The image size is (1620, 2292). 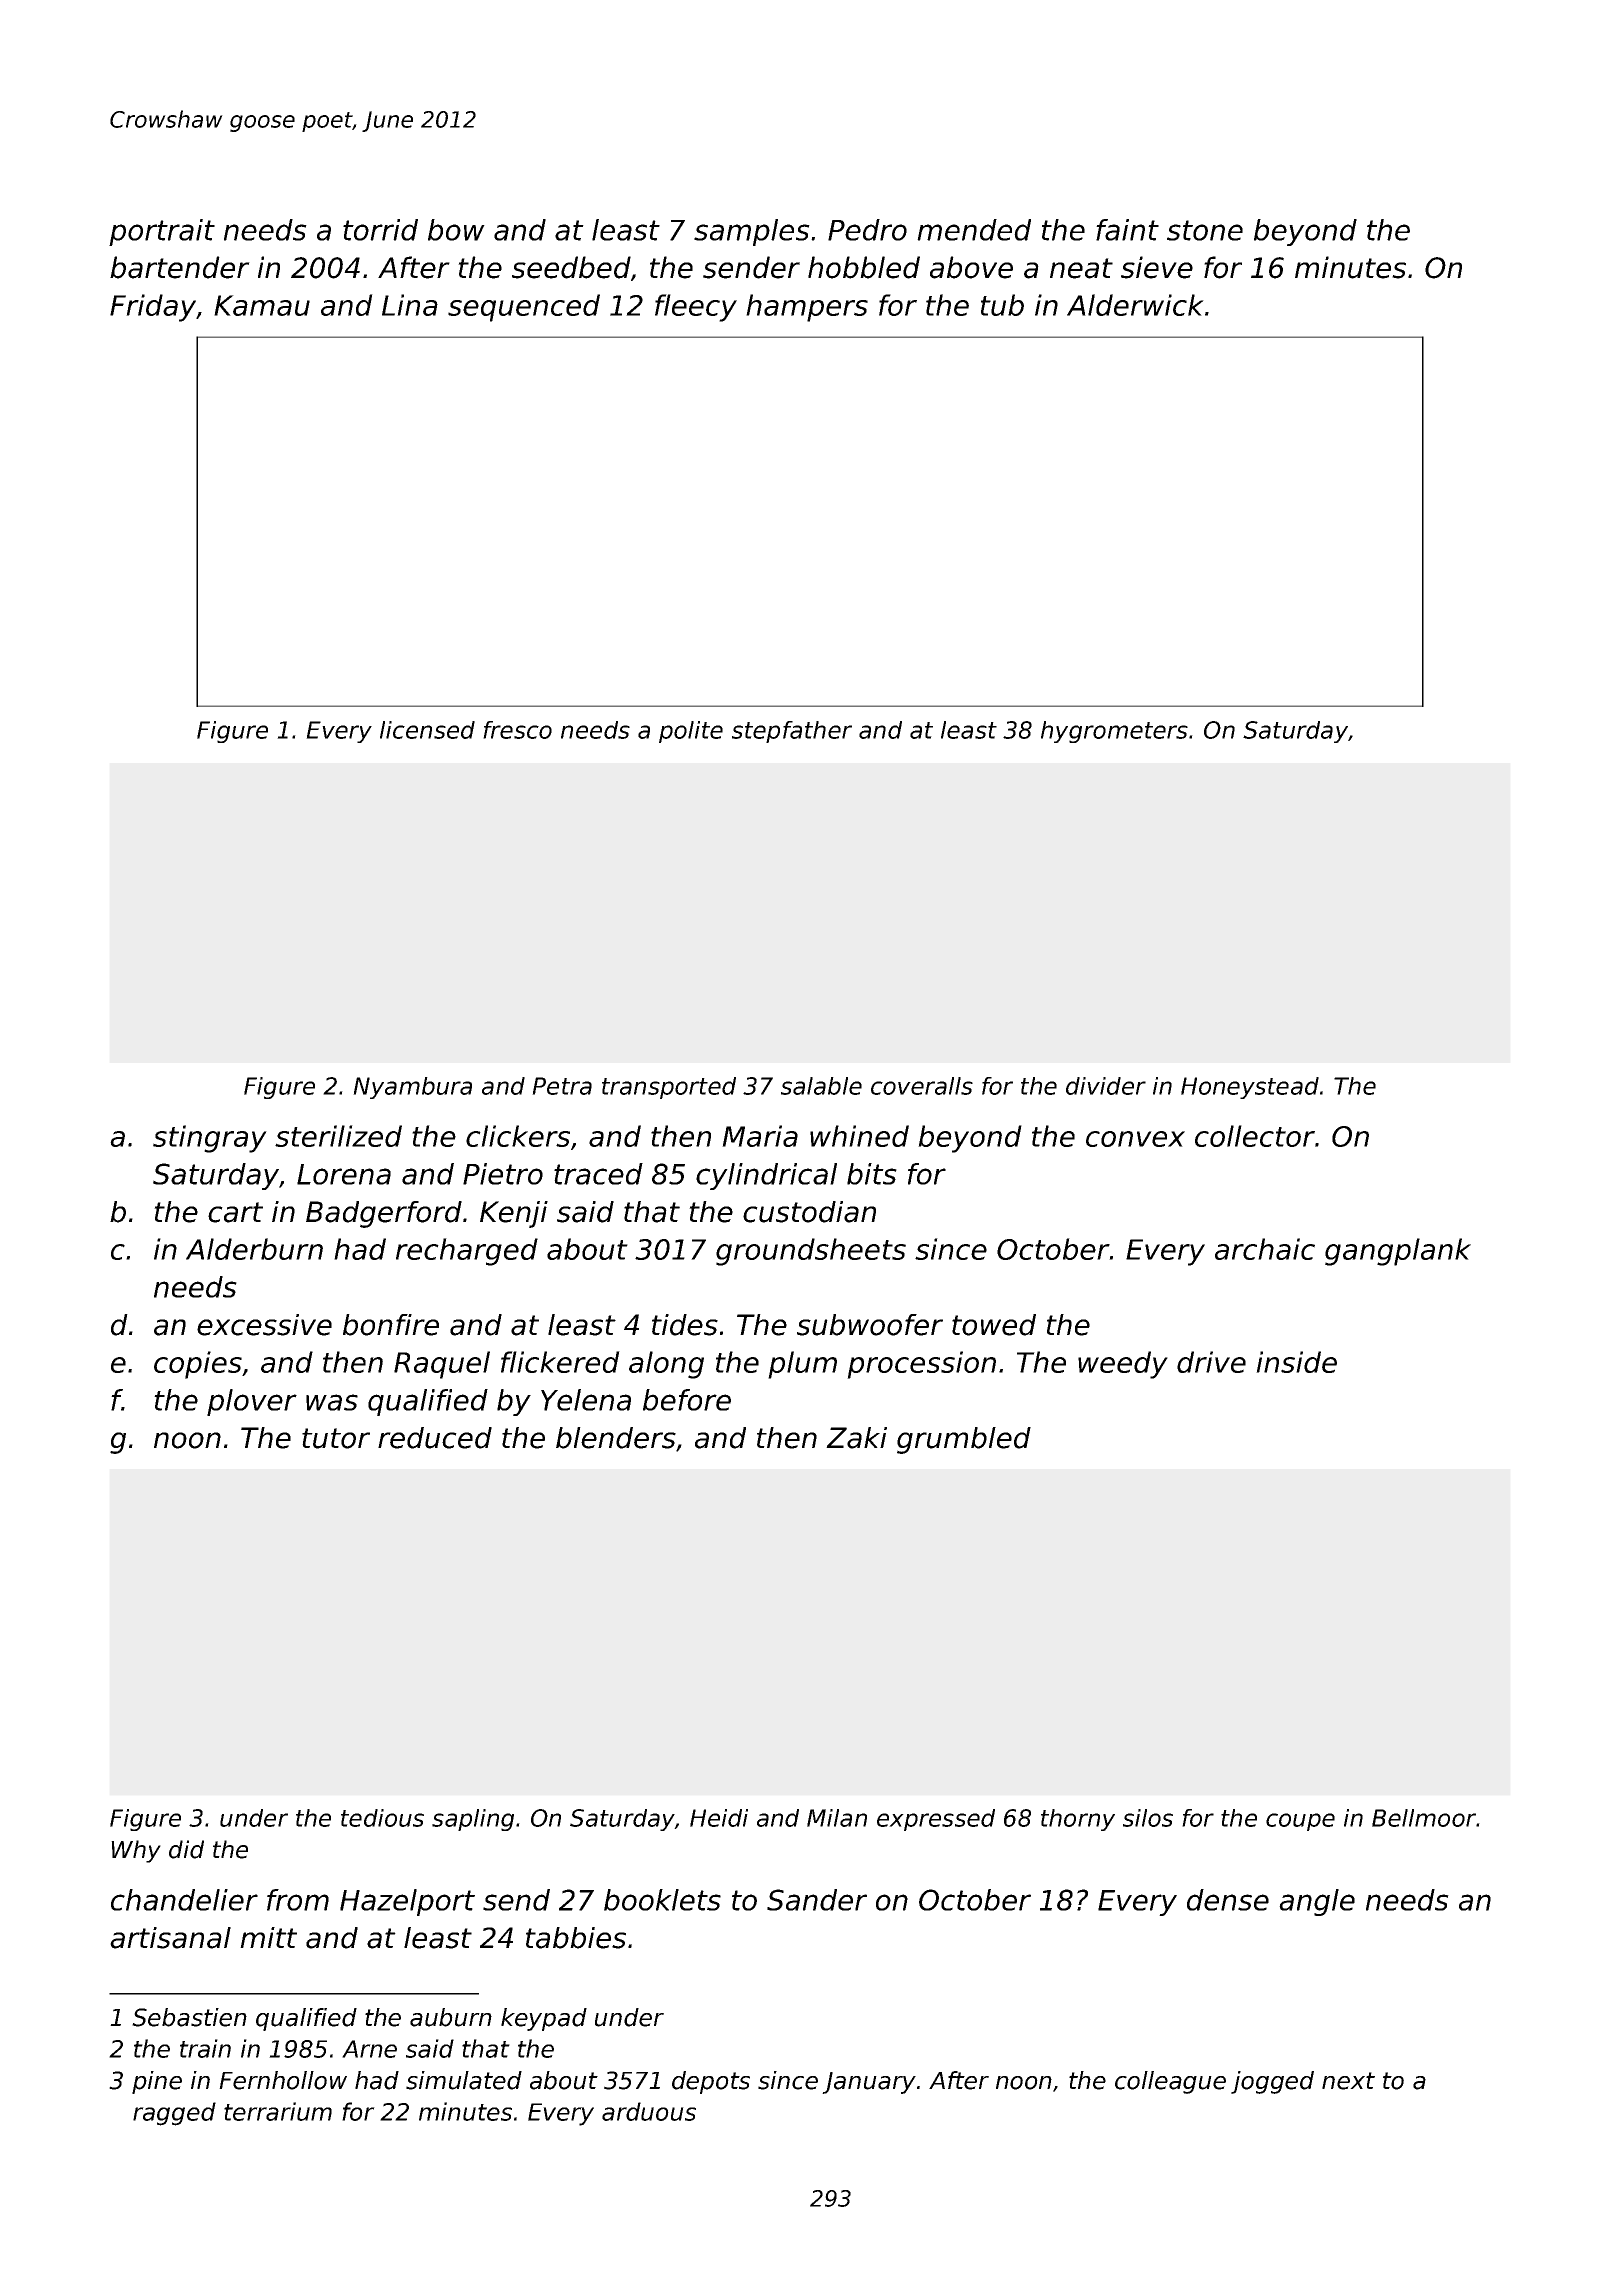 What do you see at coordinates (517, 730) in the page?
I see `fresco` at bounding box center [517, 730].
